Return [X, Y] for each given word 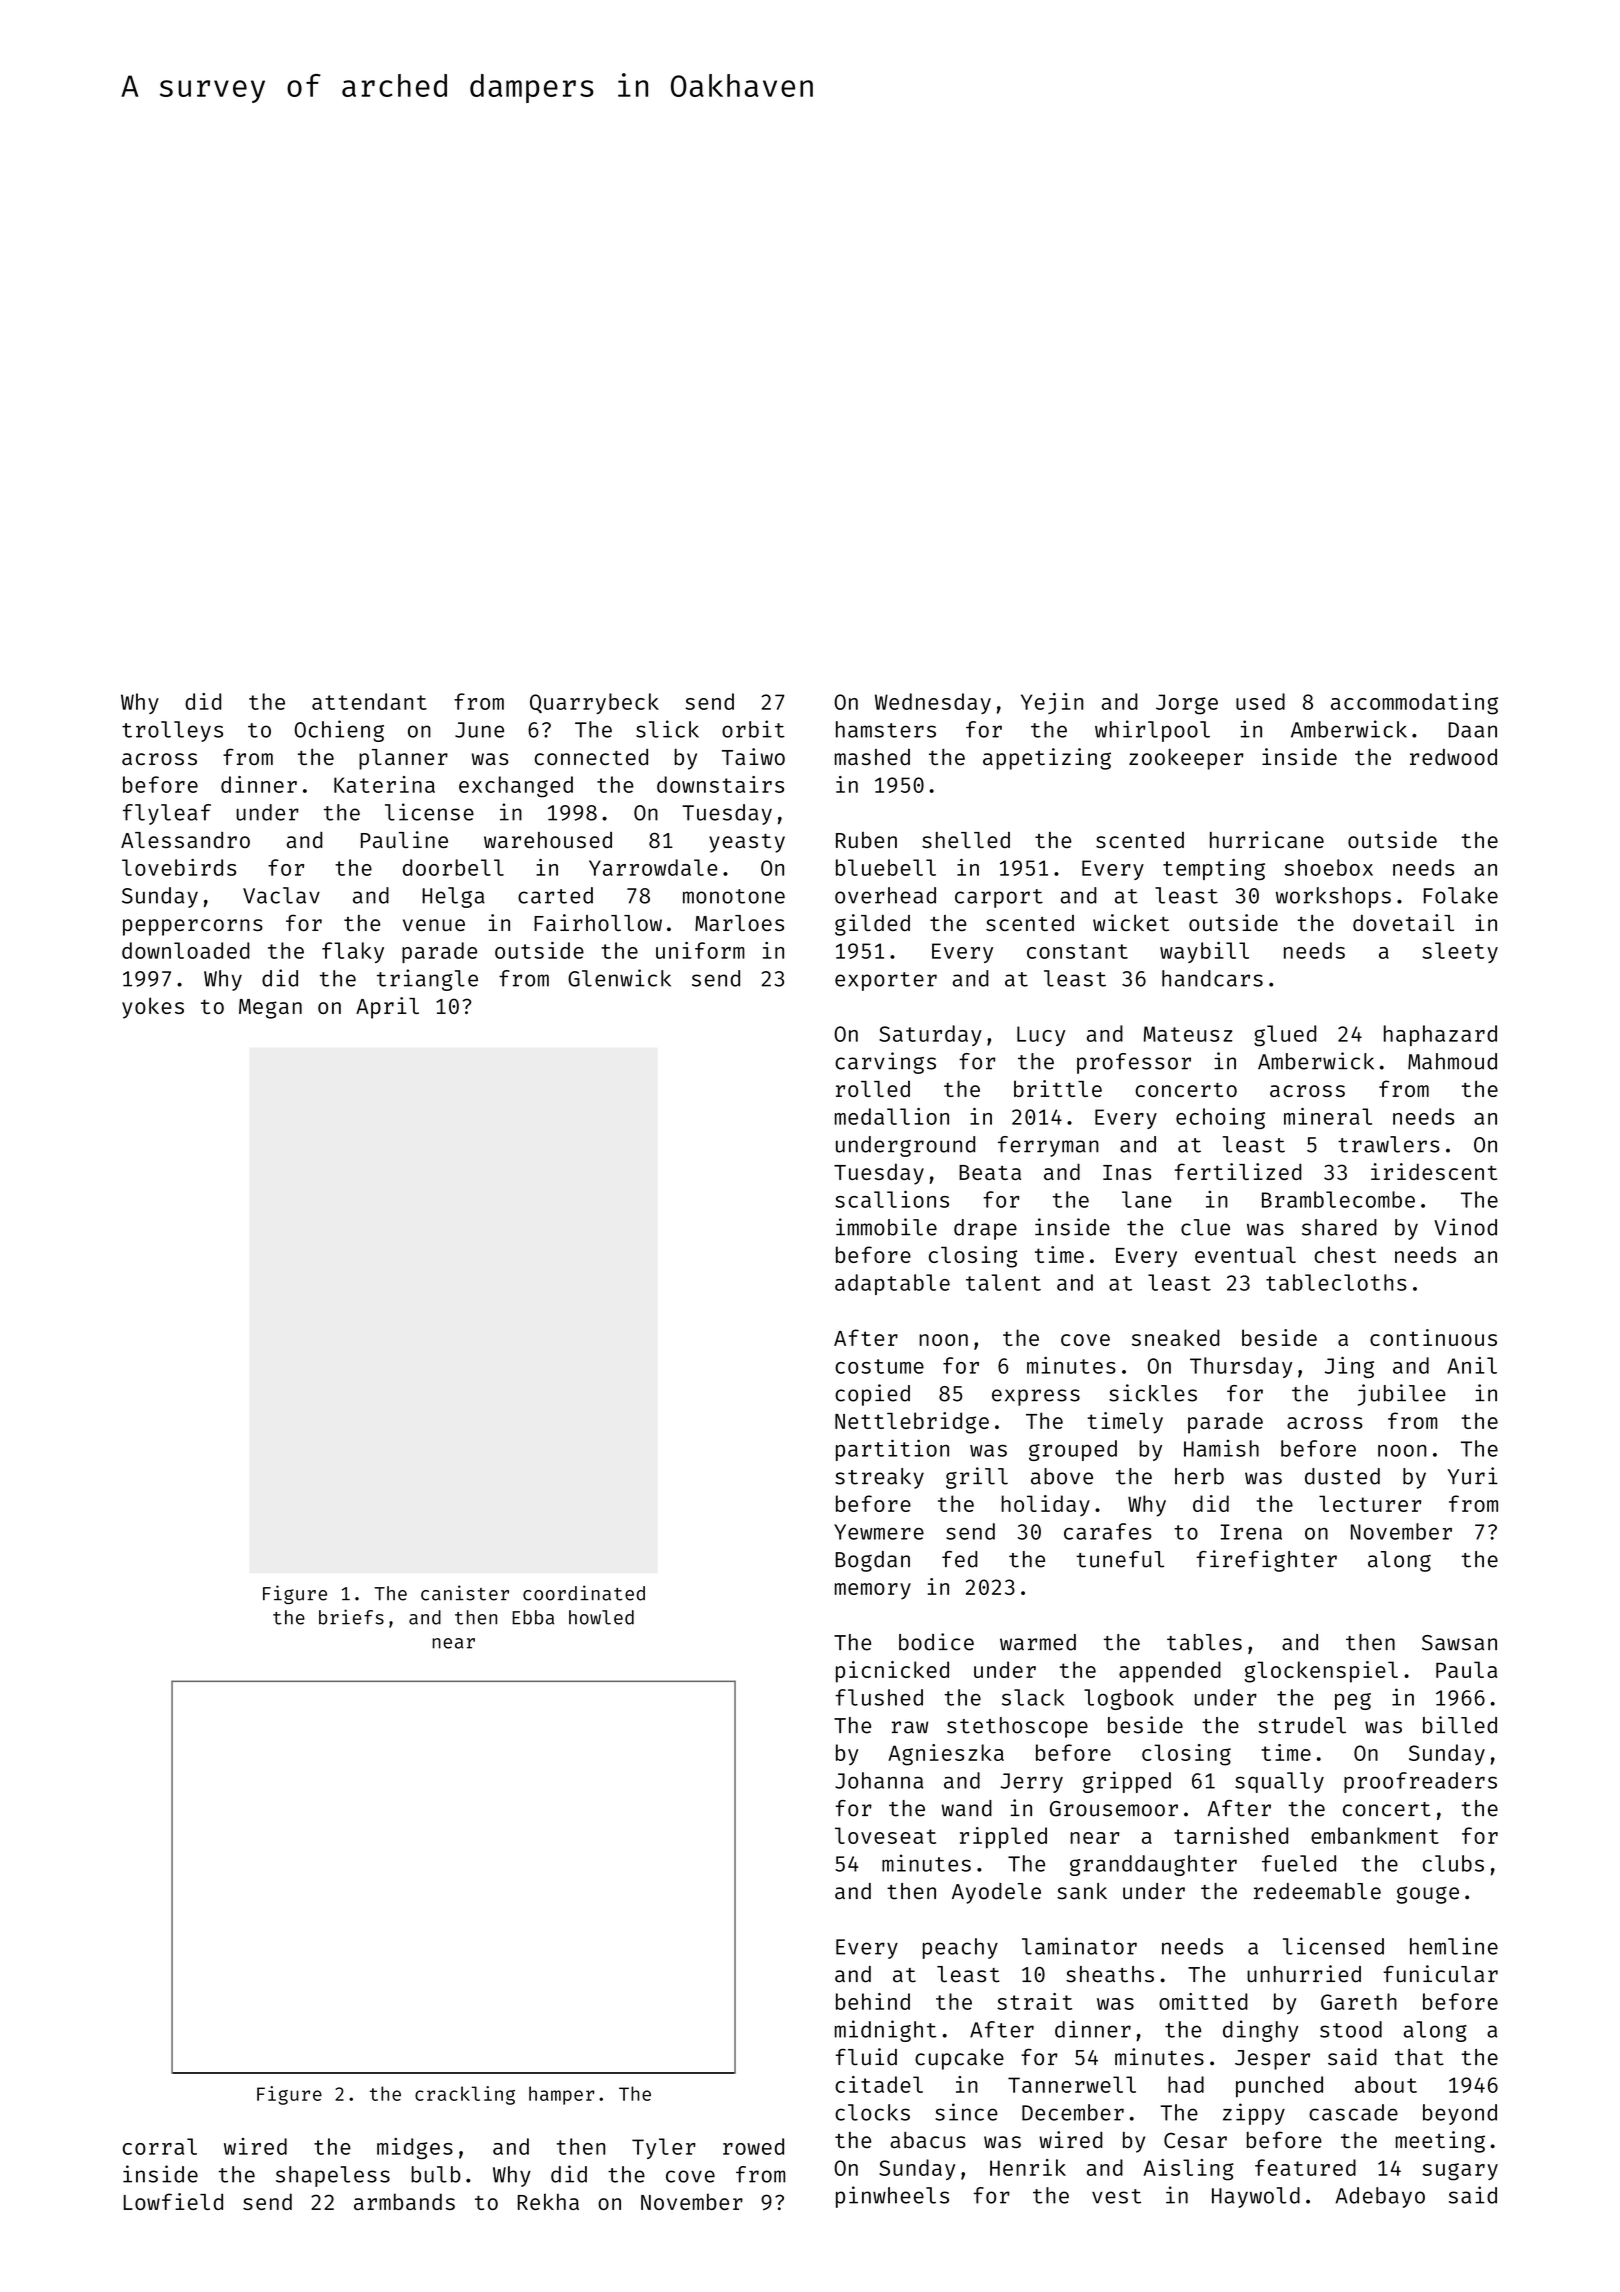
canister [465, 1593]
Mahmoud [1452, 1061]
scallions [892, 1199]
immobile [886, 1227]
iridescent [1434, 1171]
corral [160, 2146]
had [1186, 2084]
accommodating [1414, 704]
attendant [369, 701]
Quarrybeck [594, 703]
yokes [153, 1008]
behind [873, 2001]
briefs [351, 1617]
